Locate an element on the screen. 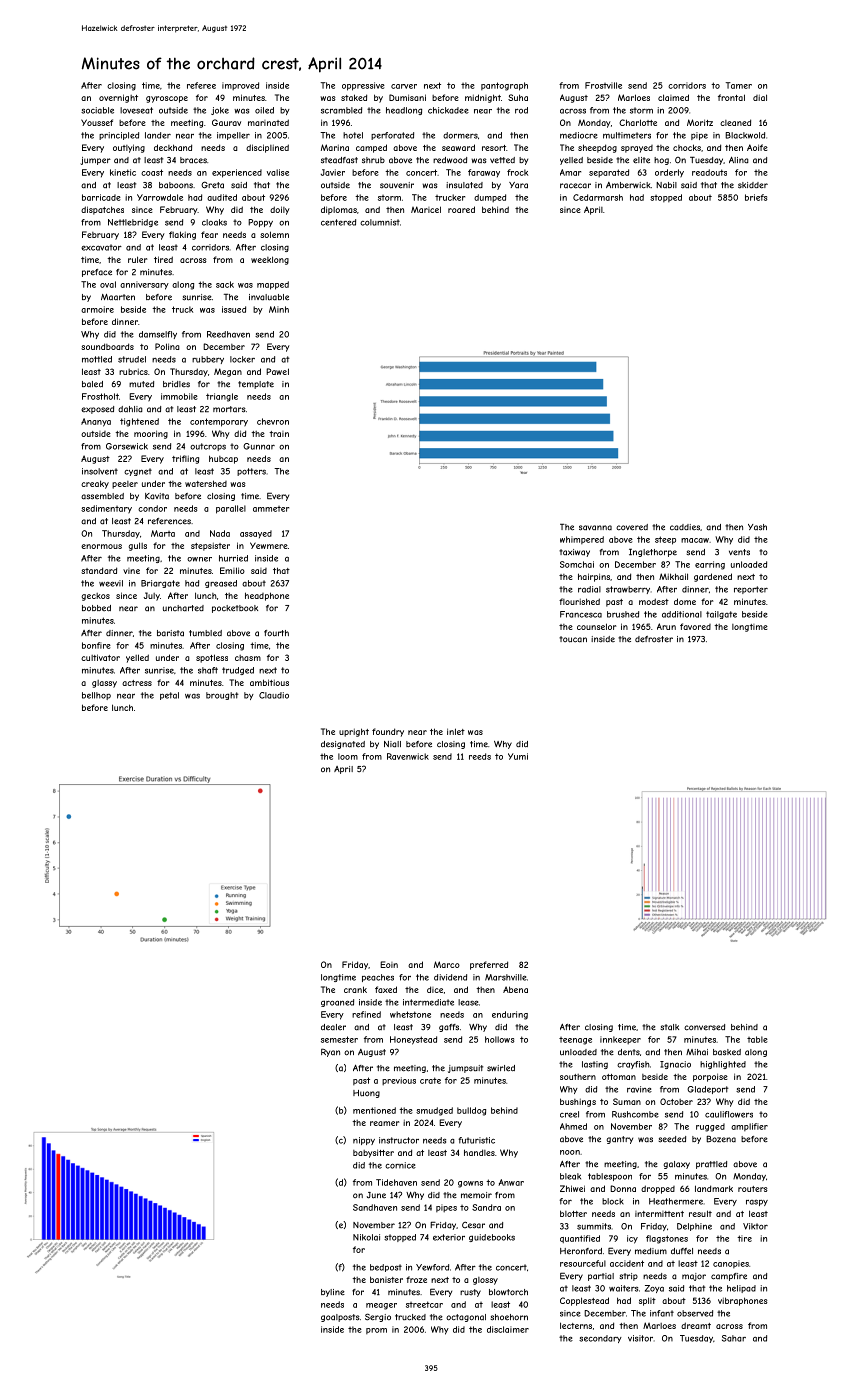 The width and height of the screenshot is (849, 1400). inlet is located at coordinates (456, 731).
